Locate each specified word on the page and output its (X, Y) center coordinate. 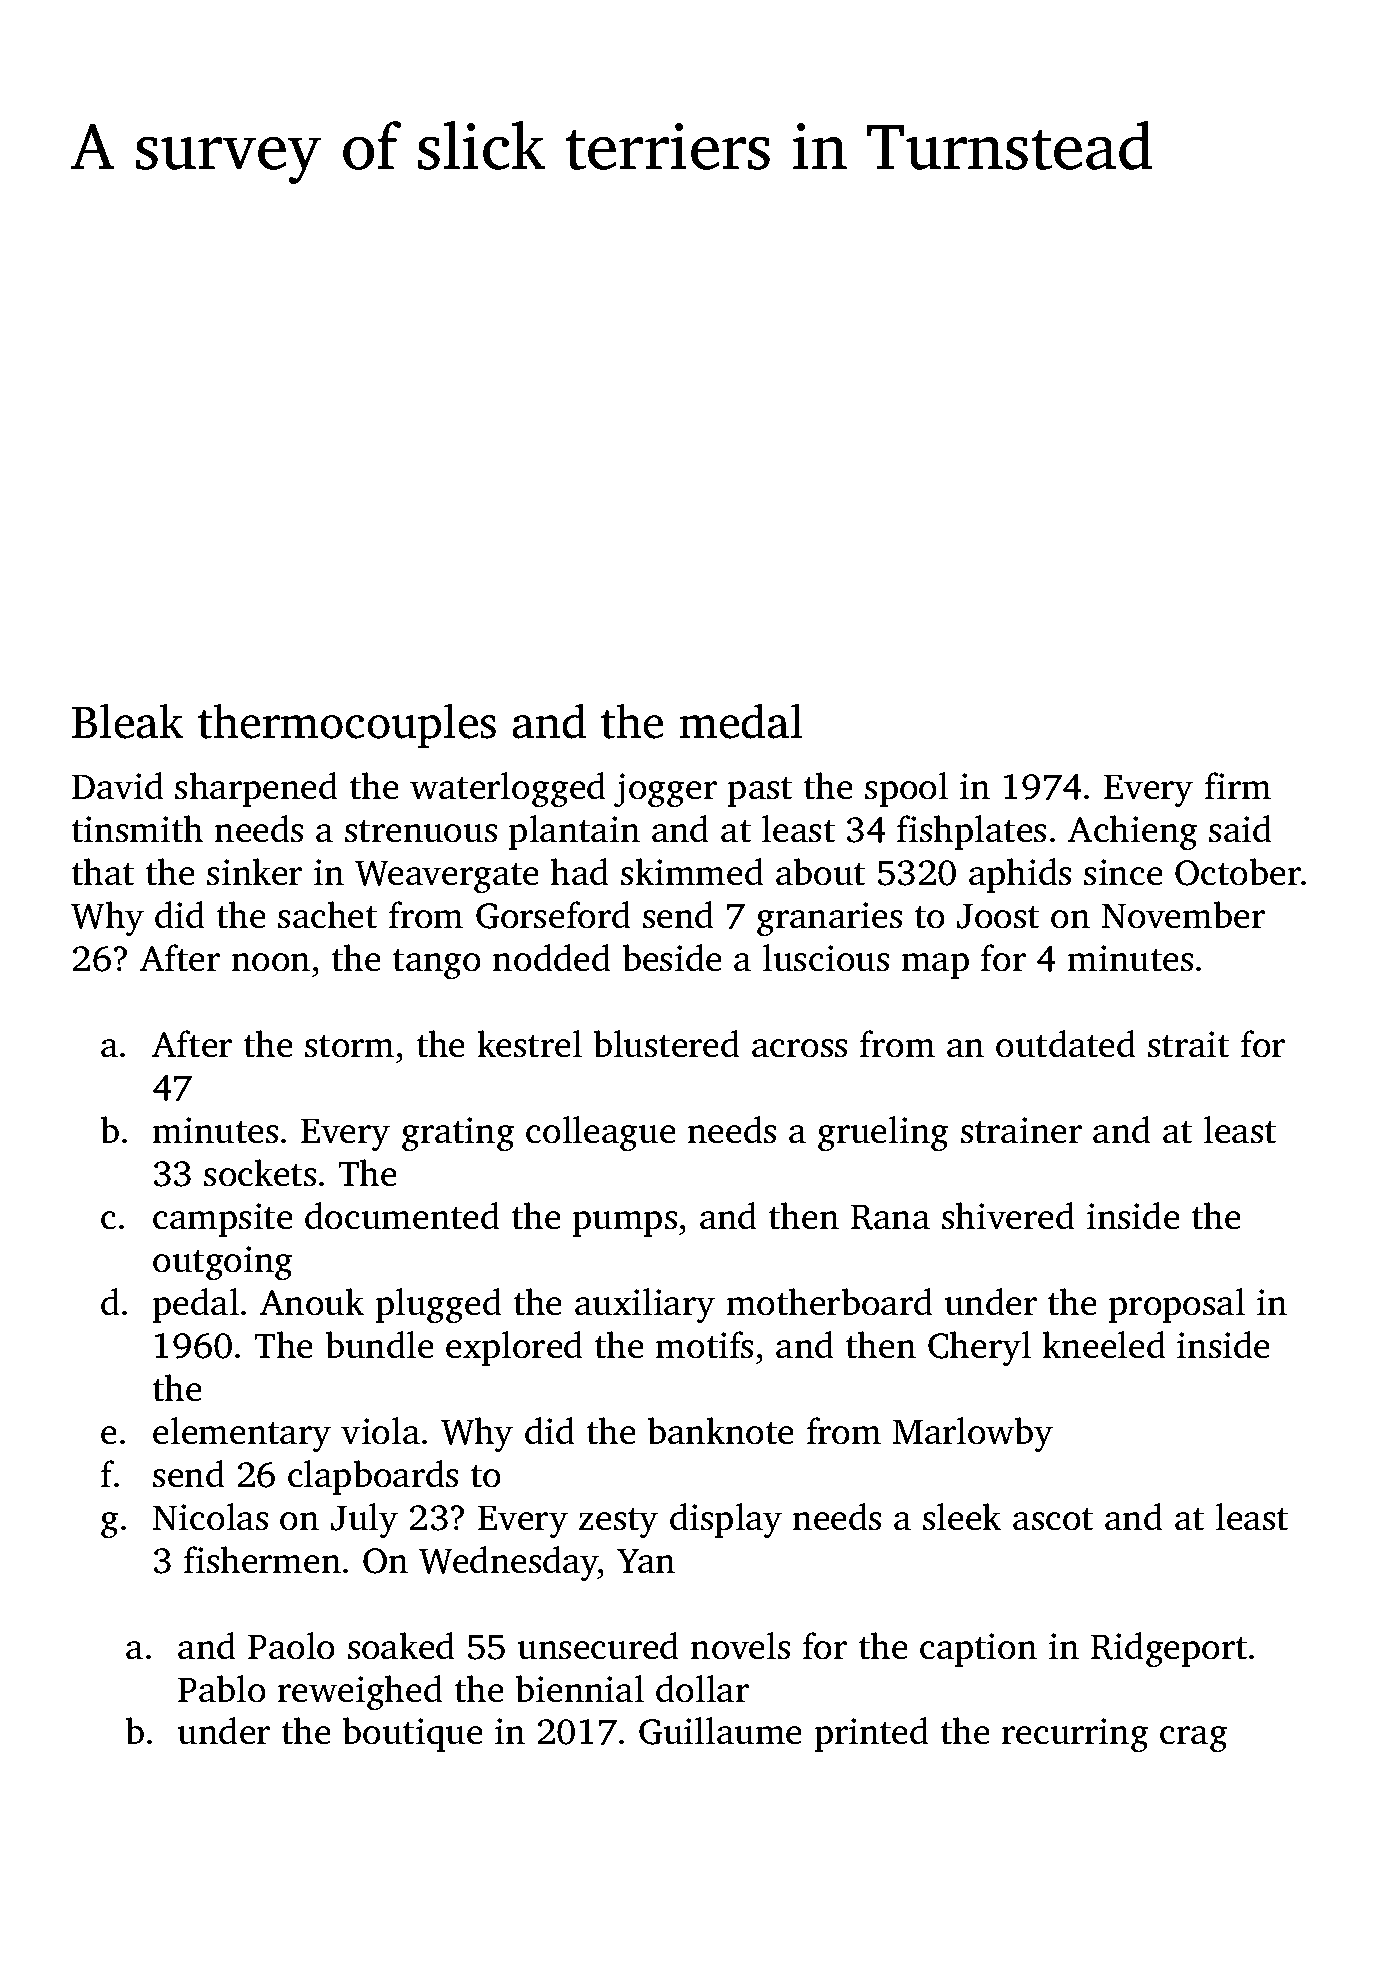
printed (871, 1734)
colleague (601, 1134)
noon (270, 962)
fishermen (262, 1560)
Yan (646, 1561)
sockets (260, 1173)
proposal (1176, 1305)
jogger (665, 790)
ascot (1053, 1519)
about (820, 872)
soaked (401, 1646)
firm (1238, 785)
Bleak (127, 721)
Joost (998, 916)
